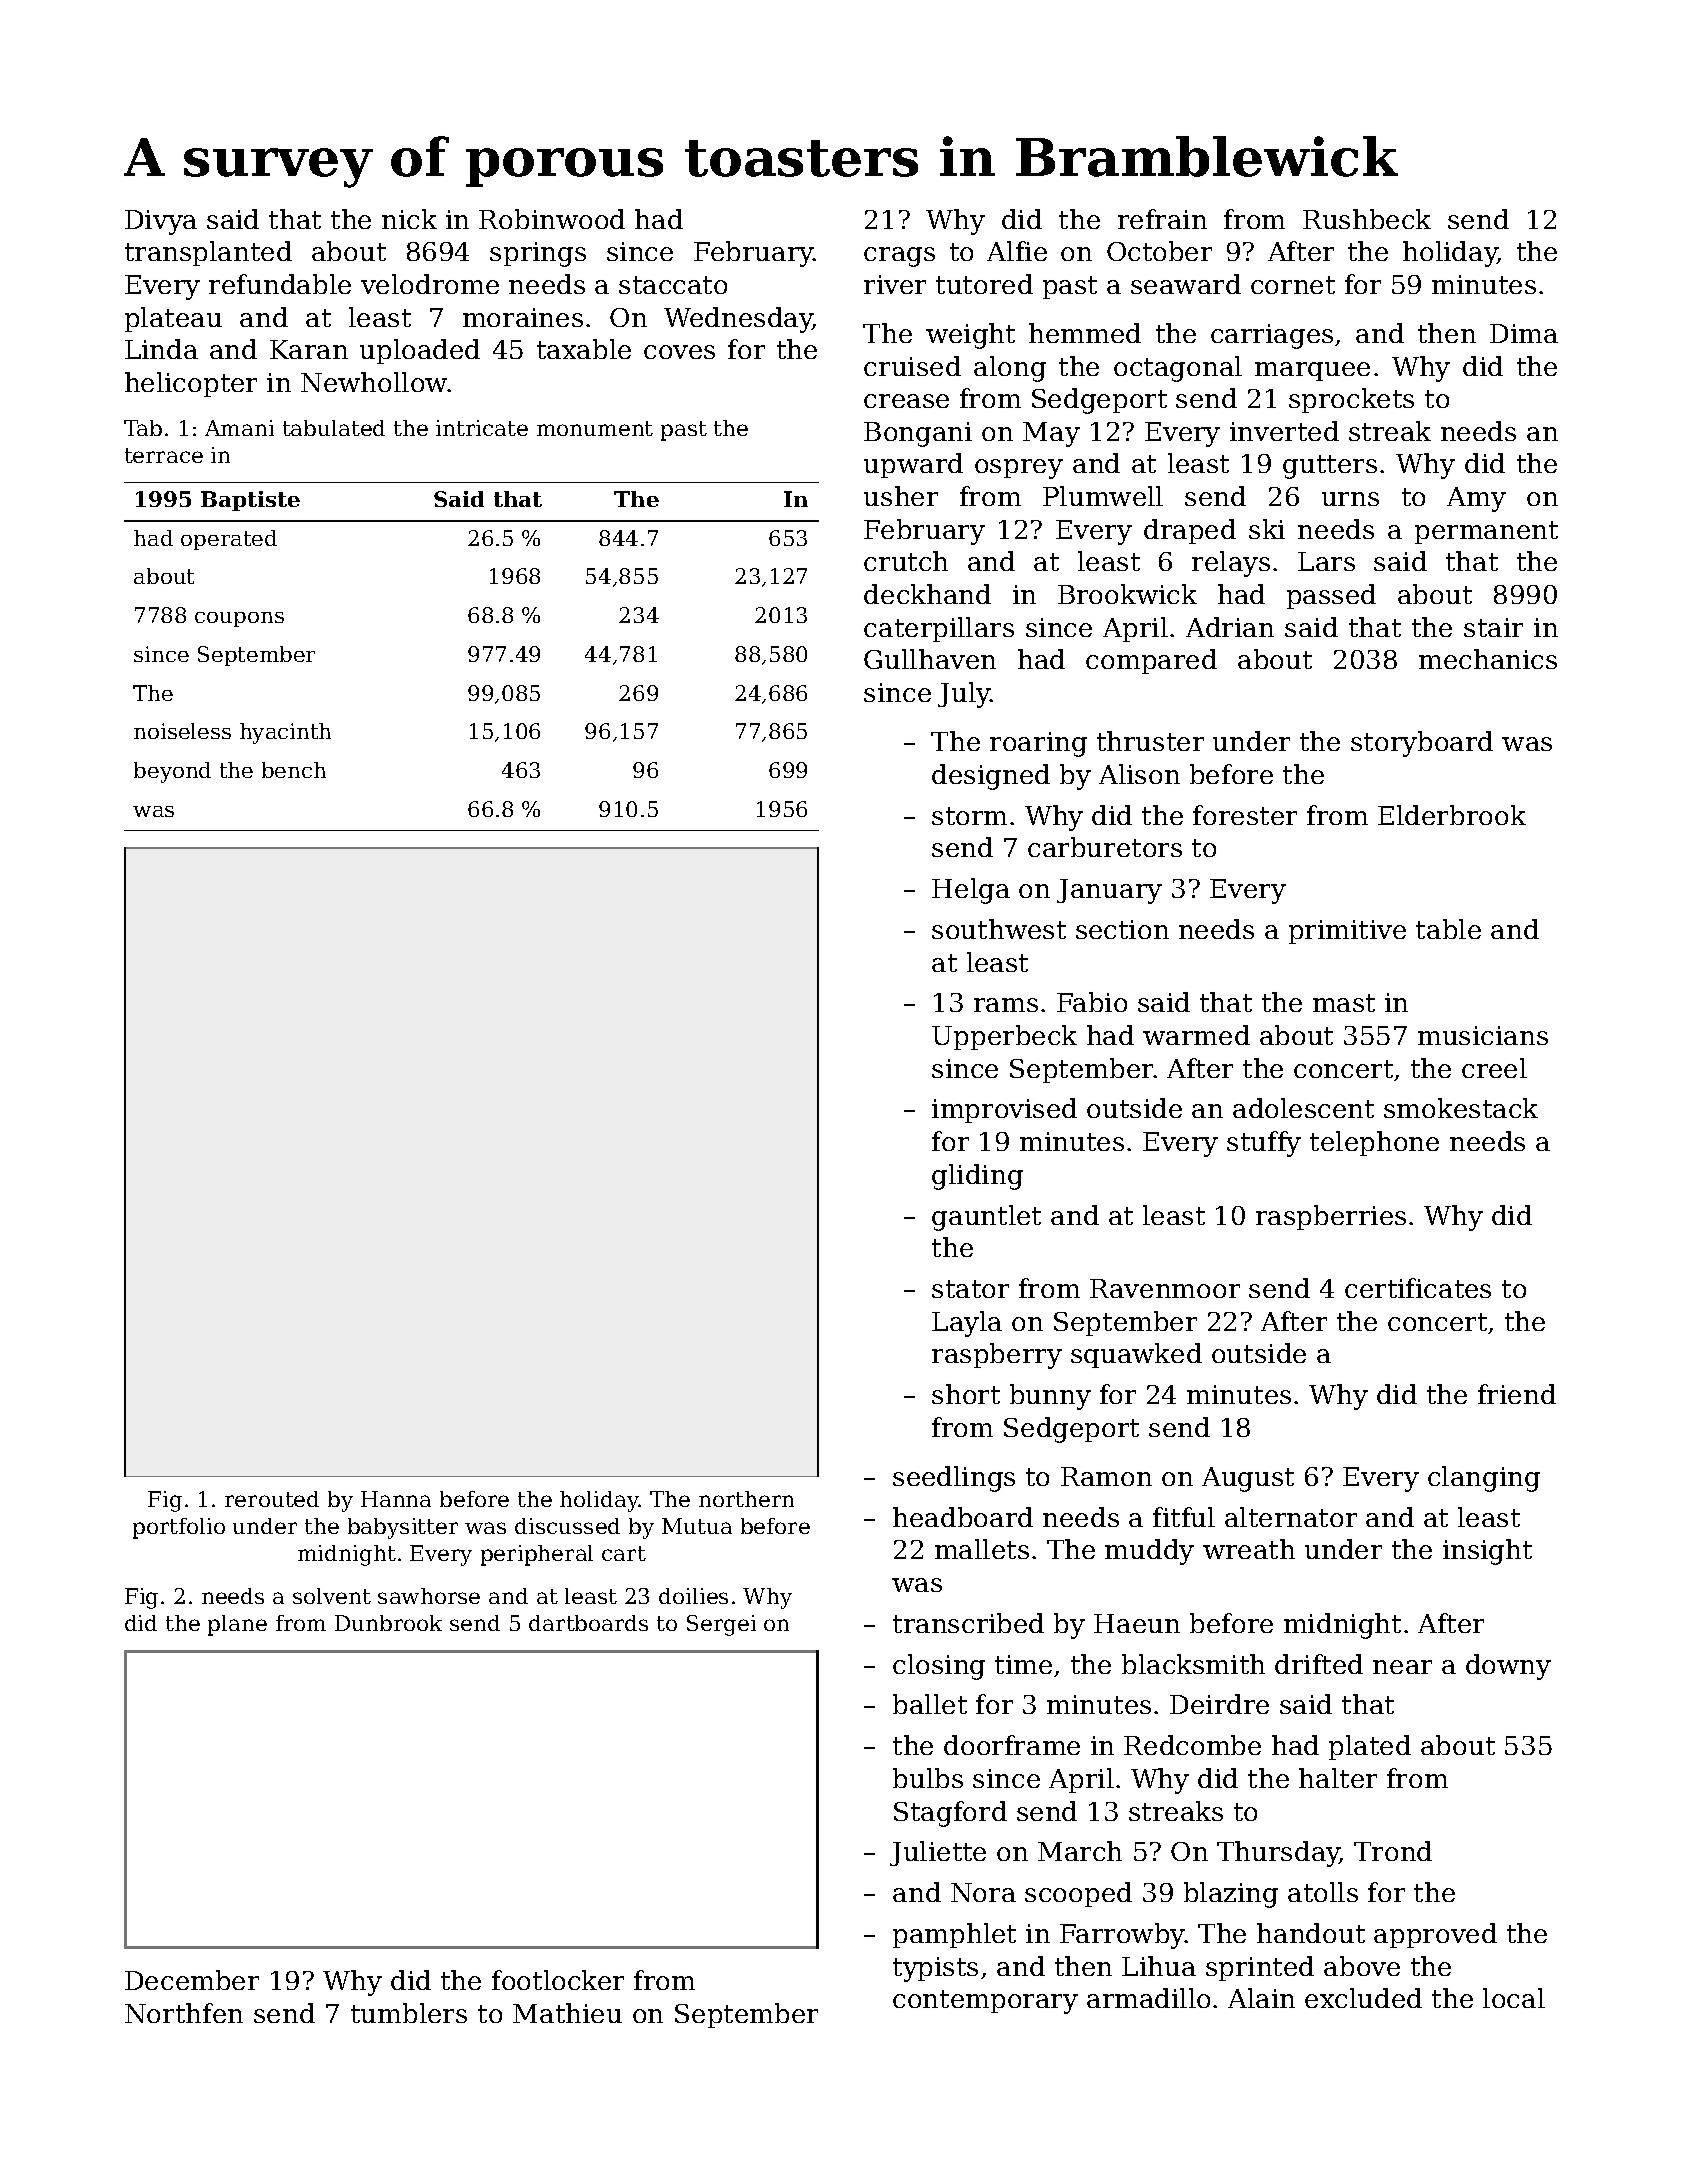 The image size is (1683, 2178). Describe the element at coordinates (1017, 251) in the screenshot. I see `Alfie` at that location.
